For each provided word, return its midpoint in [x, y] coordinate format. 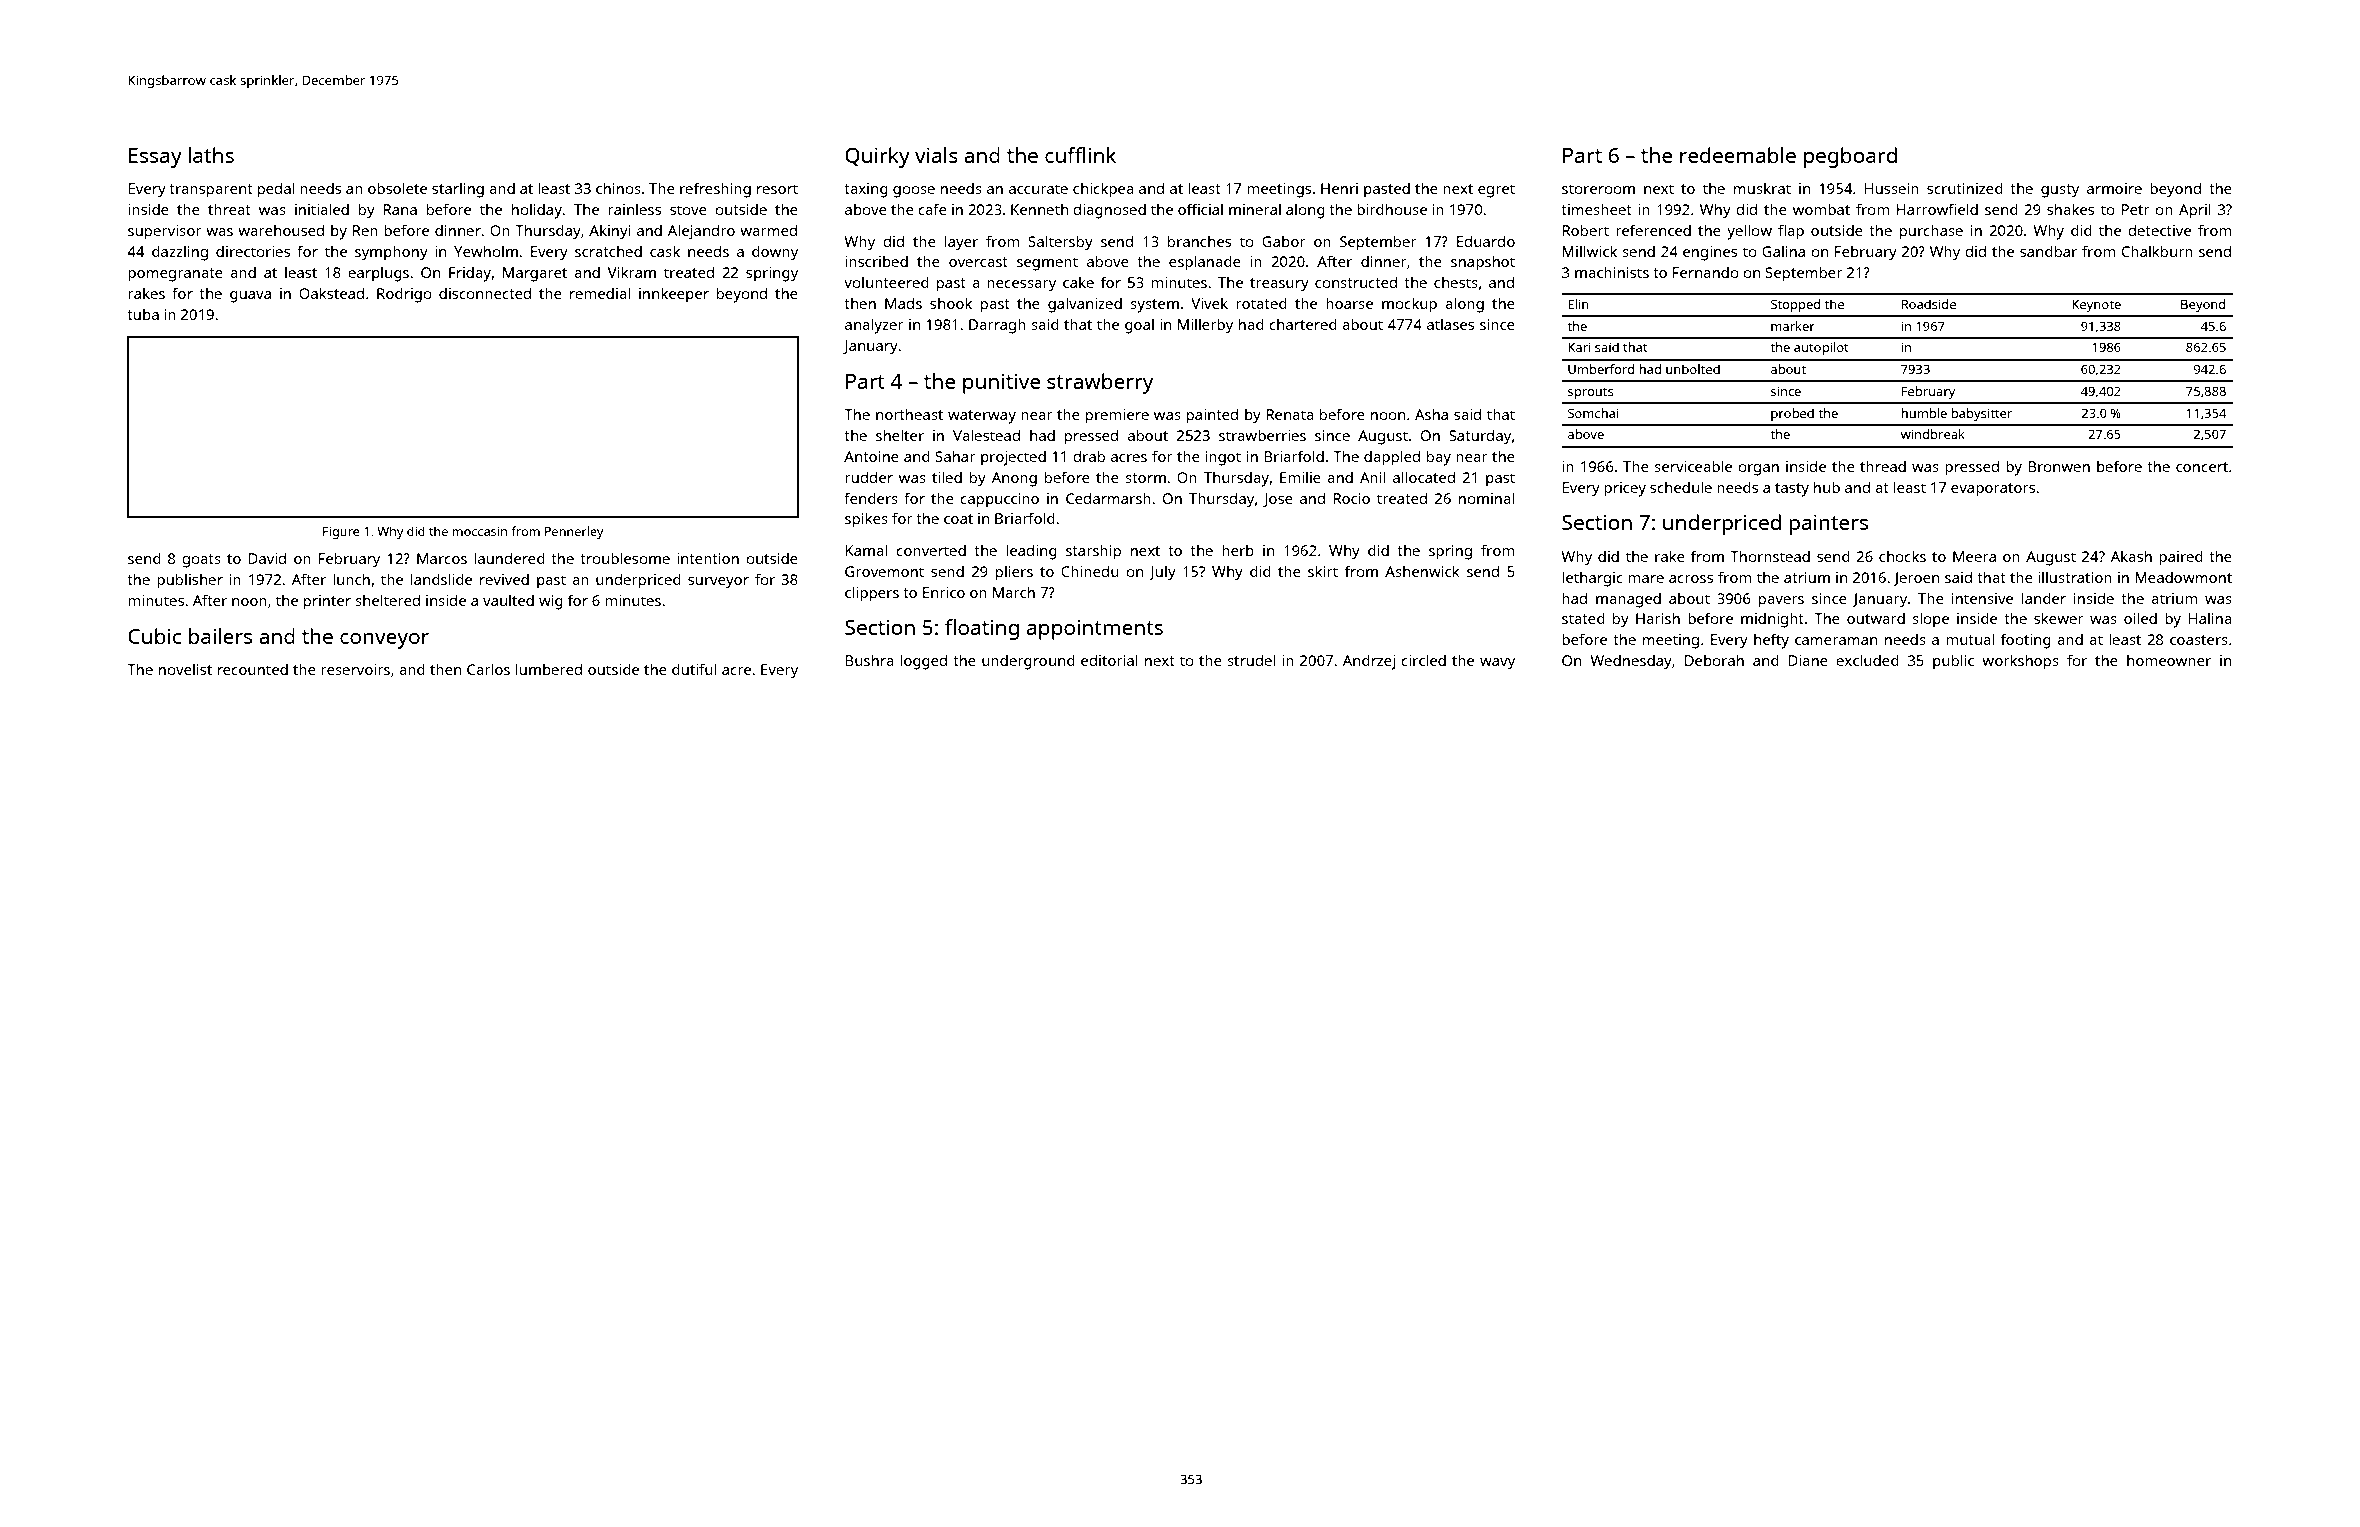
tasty [1792, 490]
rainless [634, 209]
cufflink [1080, 155]
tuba [143, 314]
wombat [1821, 209]
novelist [185, 669]
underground [1028, 662]
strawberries [1262, 435]
